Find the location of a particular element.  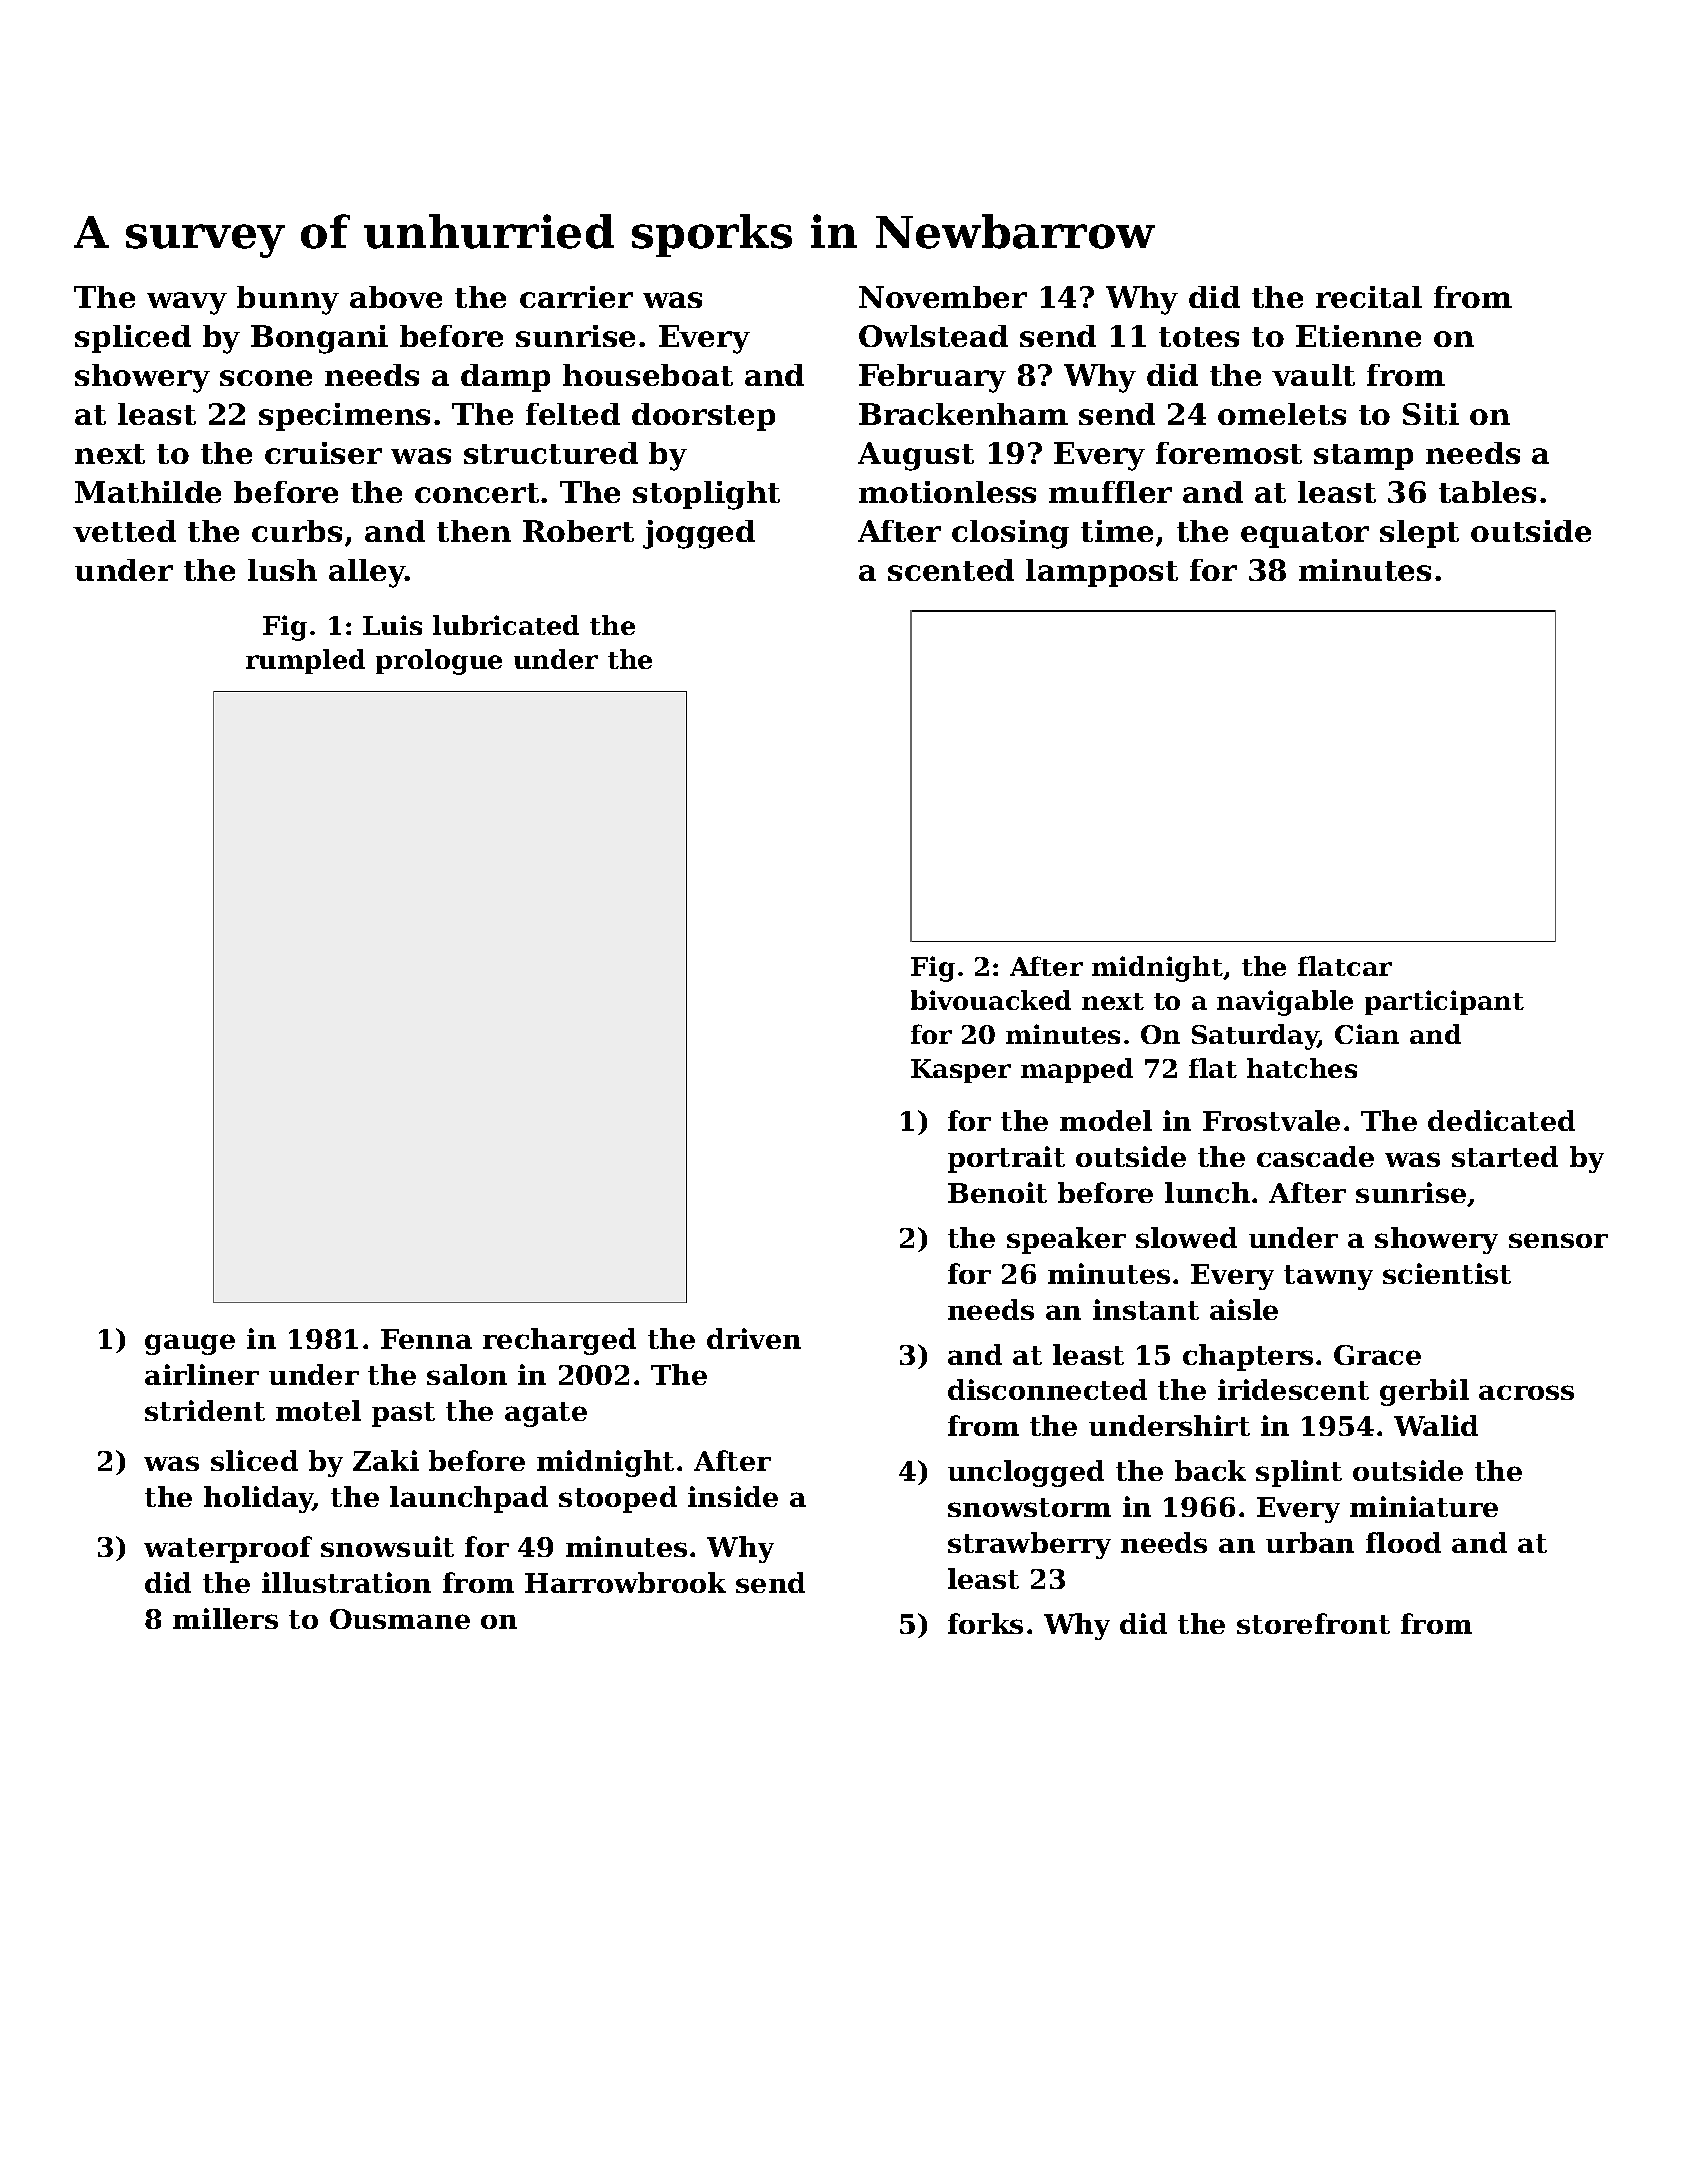

equator is located at coordinates (1305, 535).
